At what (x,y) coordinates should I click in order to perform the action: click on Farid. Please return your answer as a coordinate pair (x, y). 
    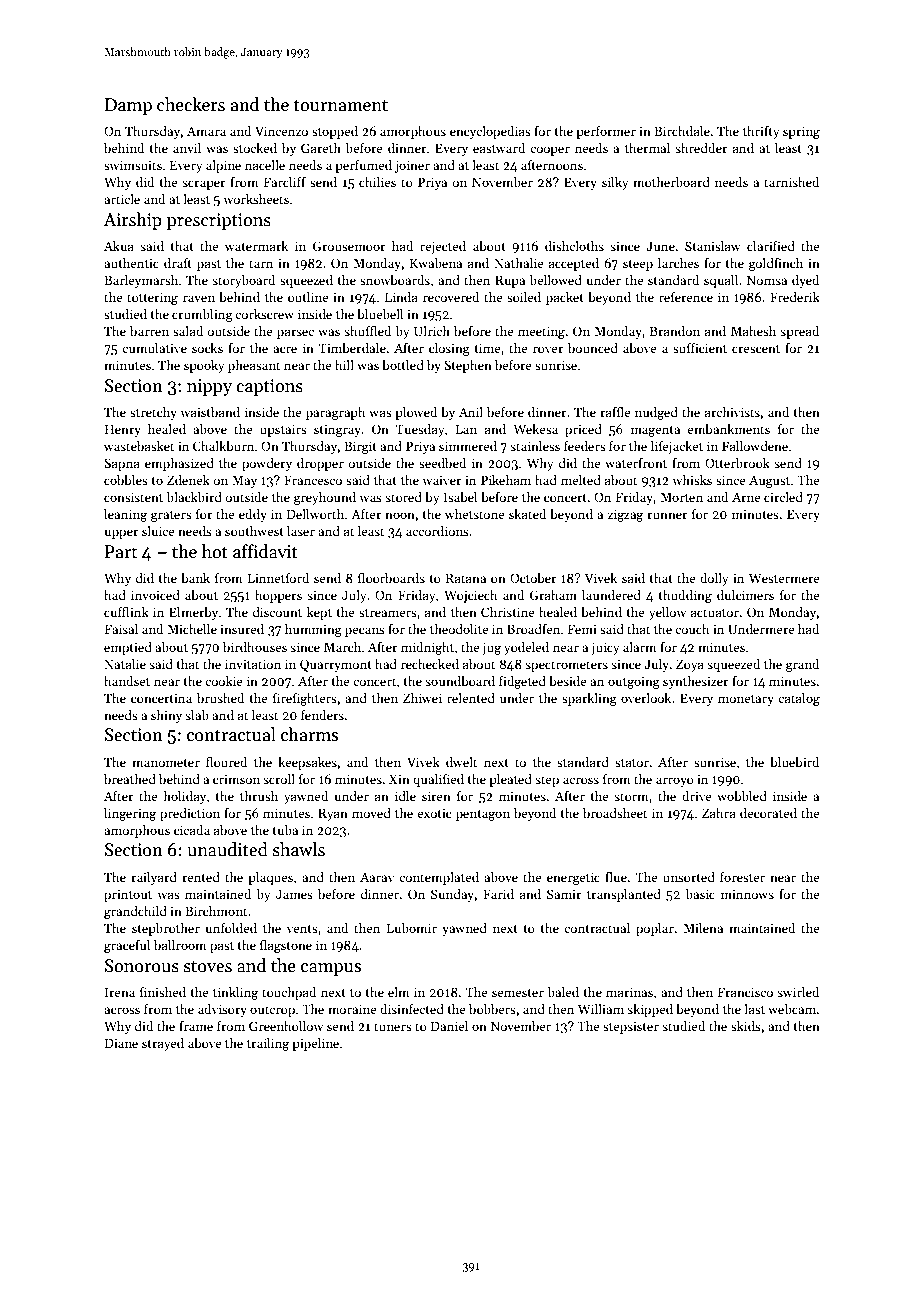
    Looking at the image, I should click on (498, 894).
